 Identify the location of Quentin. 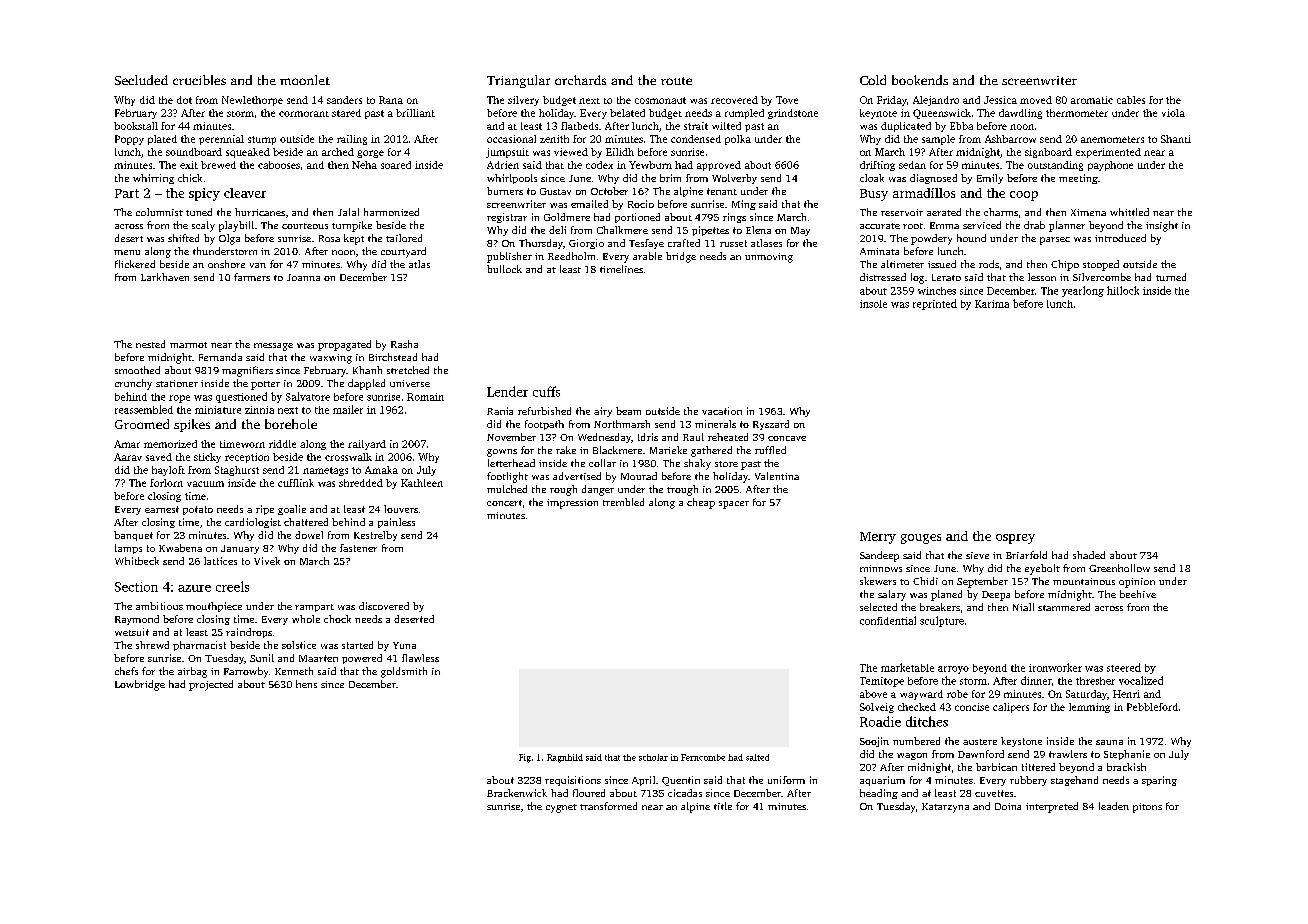
(681, 781).
